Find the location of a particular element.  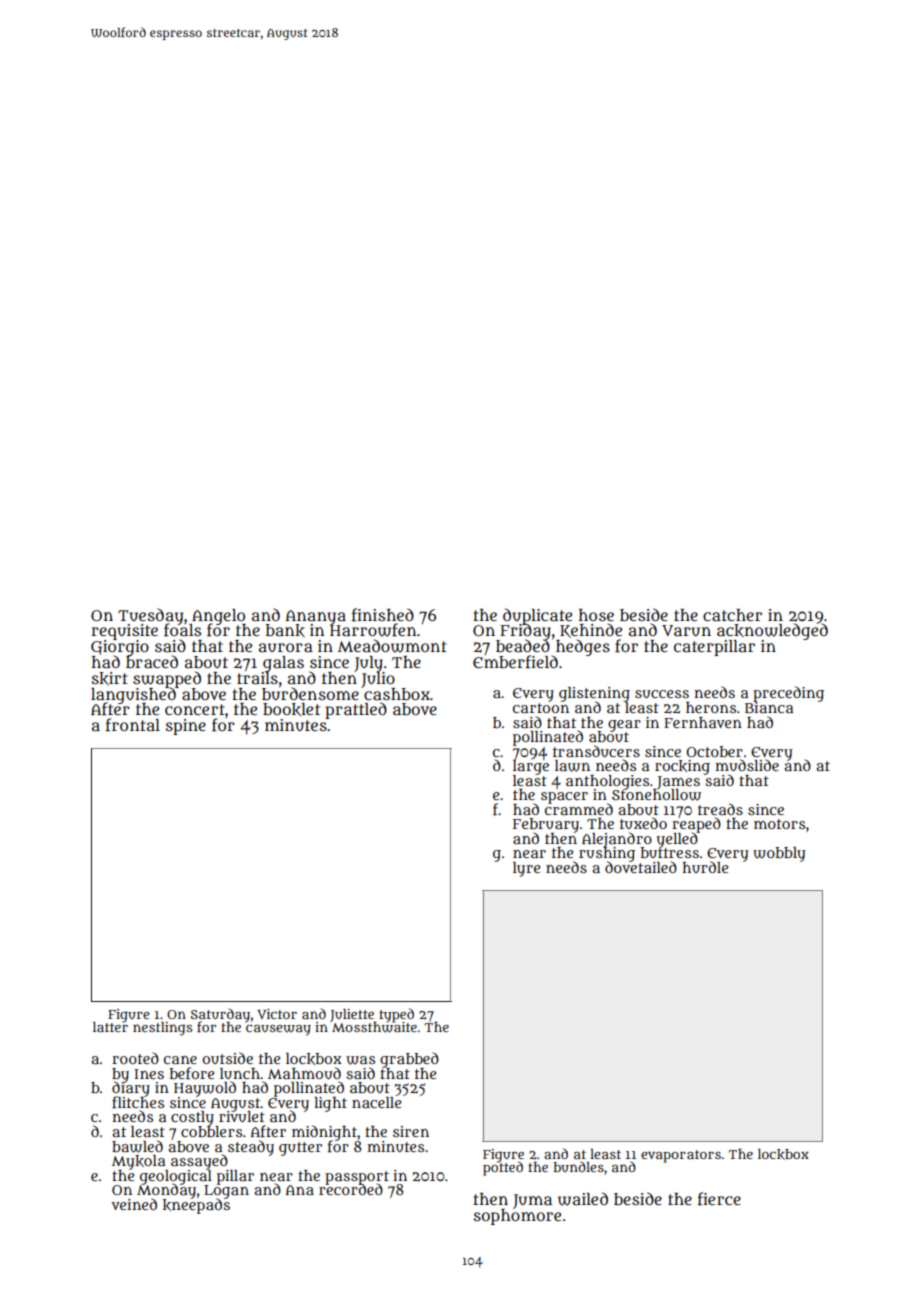

lyre is located at coordinates (526, 869).
